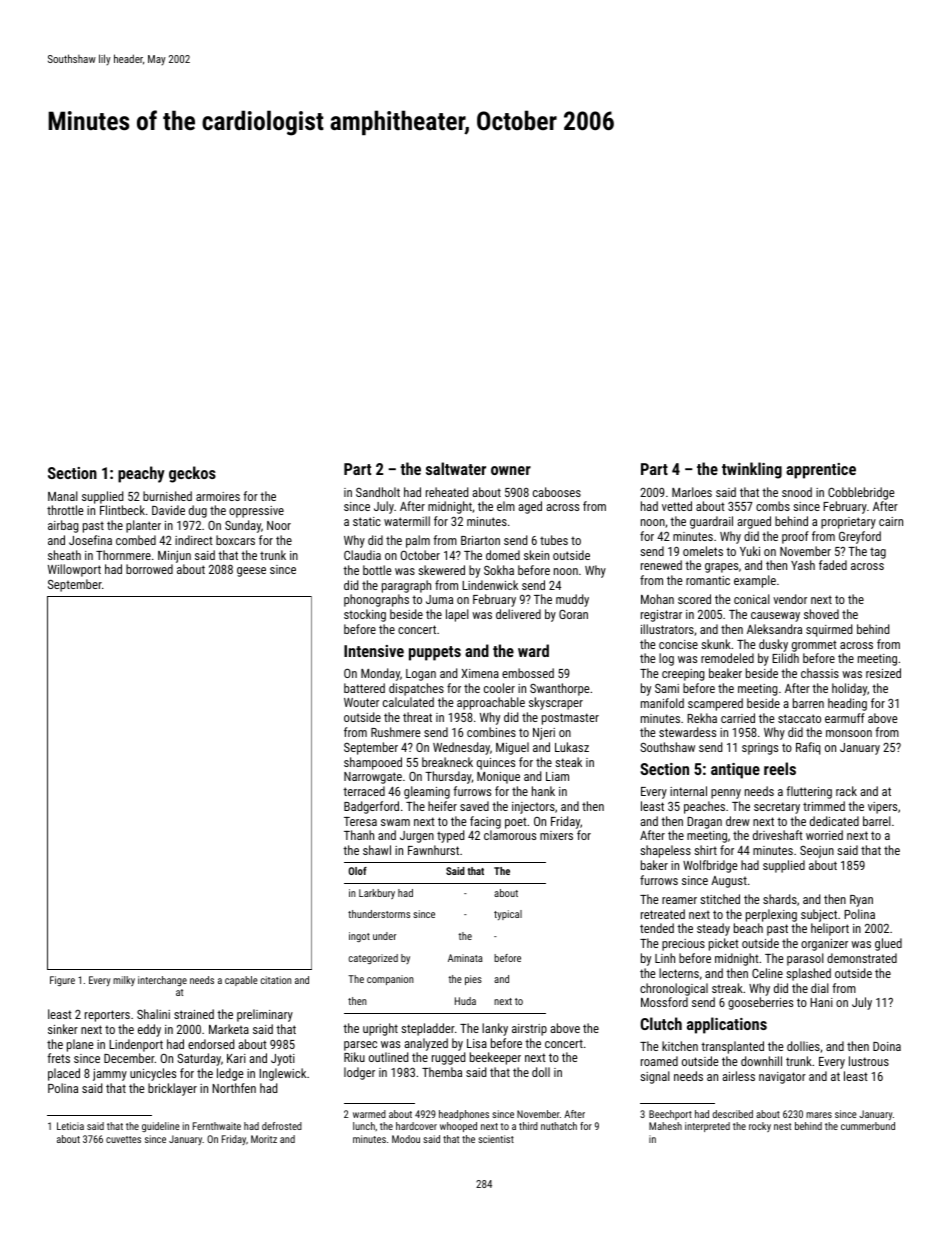 This screenshot has width=952, height=1233. What do you see at coordinates (63, 496) in the screenshot?
I see `Manal` at bounding box center [63, 496].
